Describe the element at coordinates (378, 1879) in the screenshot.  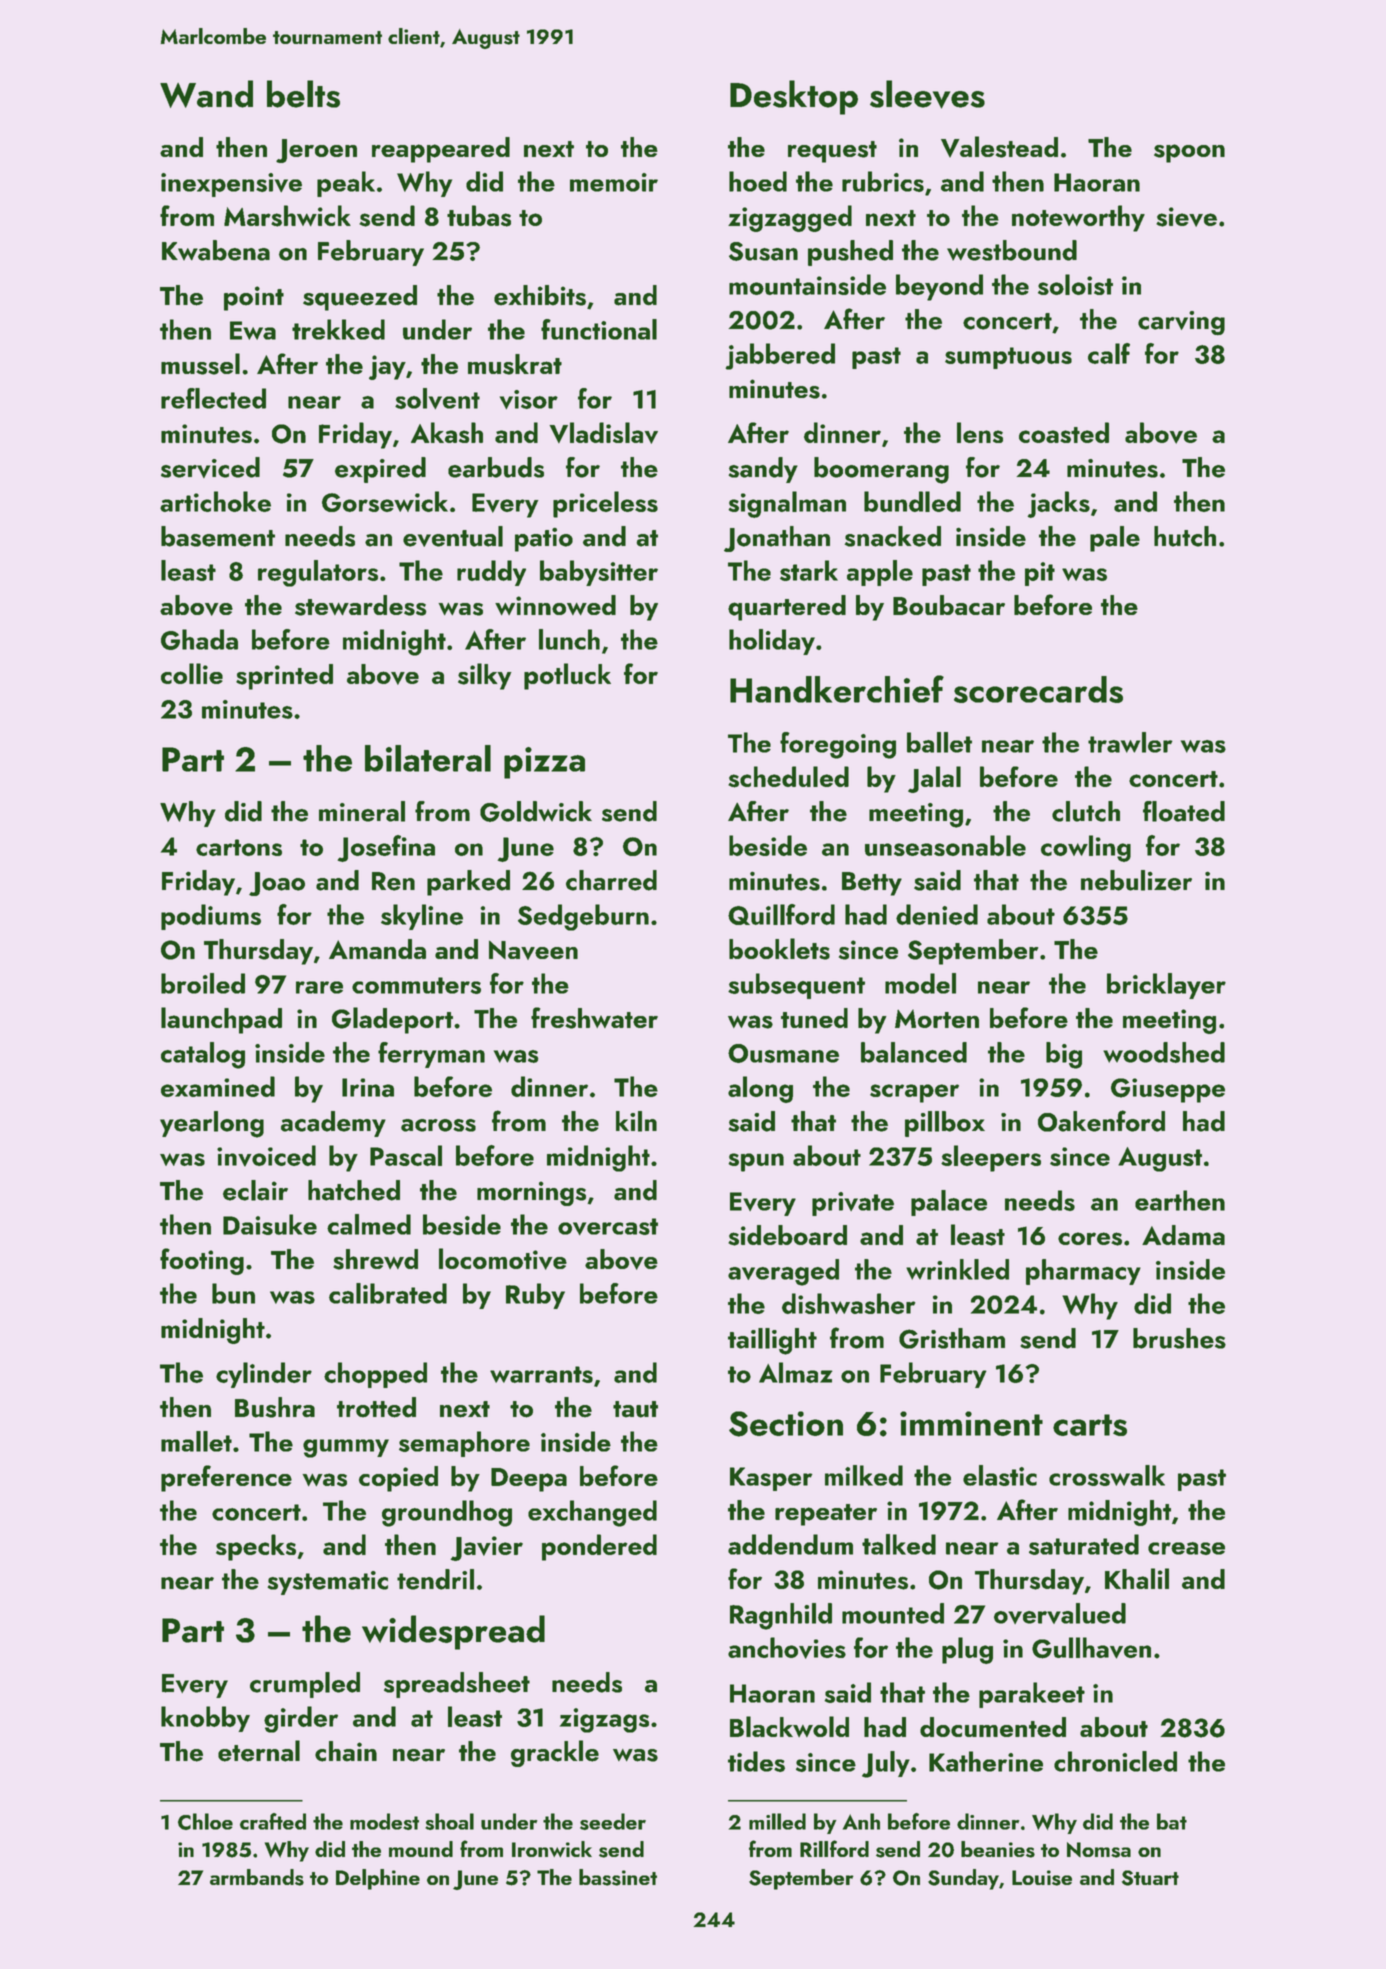
I see `Delphine` at that location.
